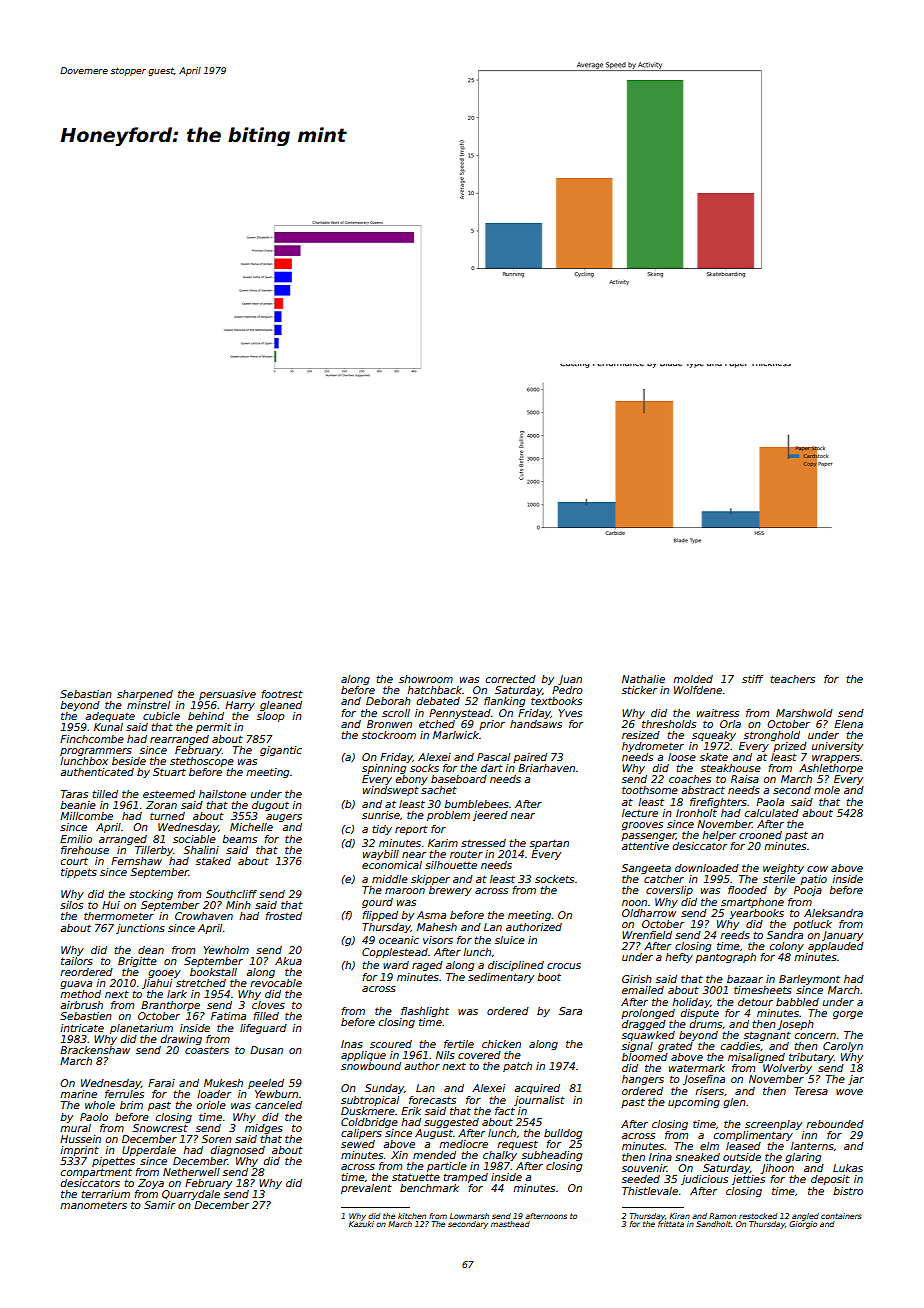 Image resolution: width=924 pixels, height=1308 pixels. I want to click on Juan, so click(570, 680).
